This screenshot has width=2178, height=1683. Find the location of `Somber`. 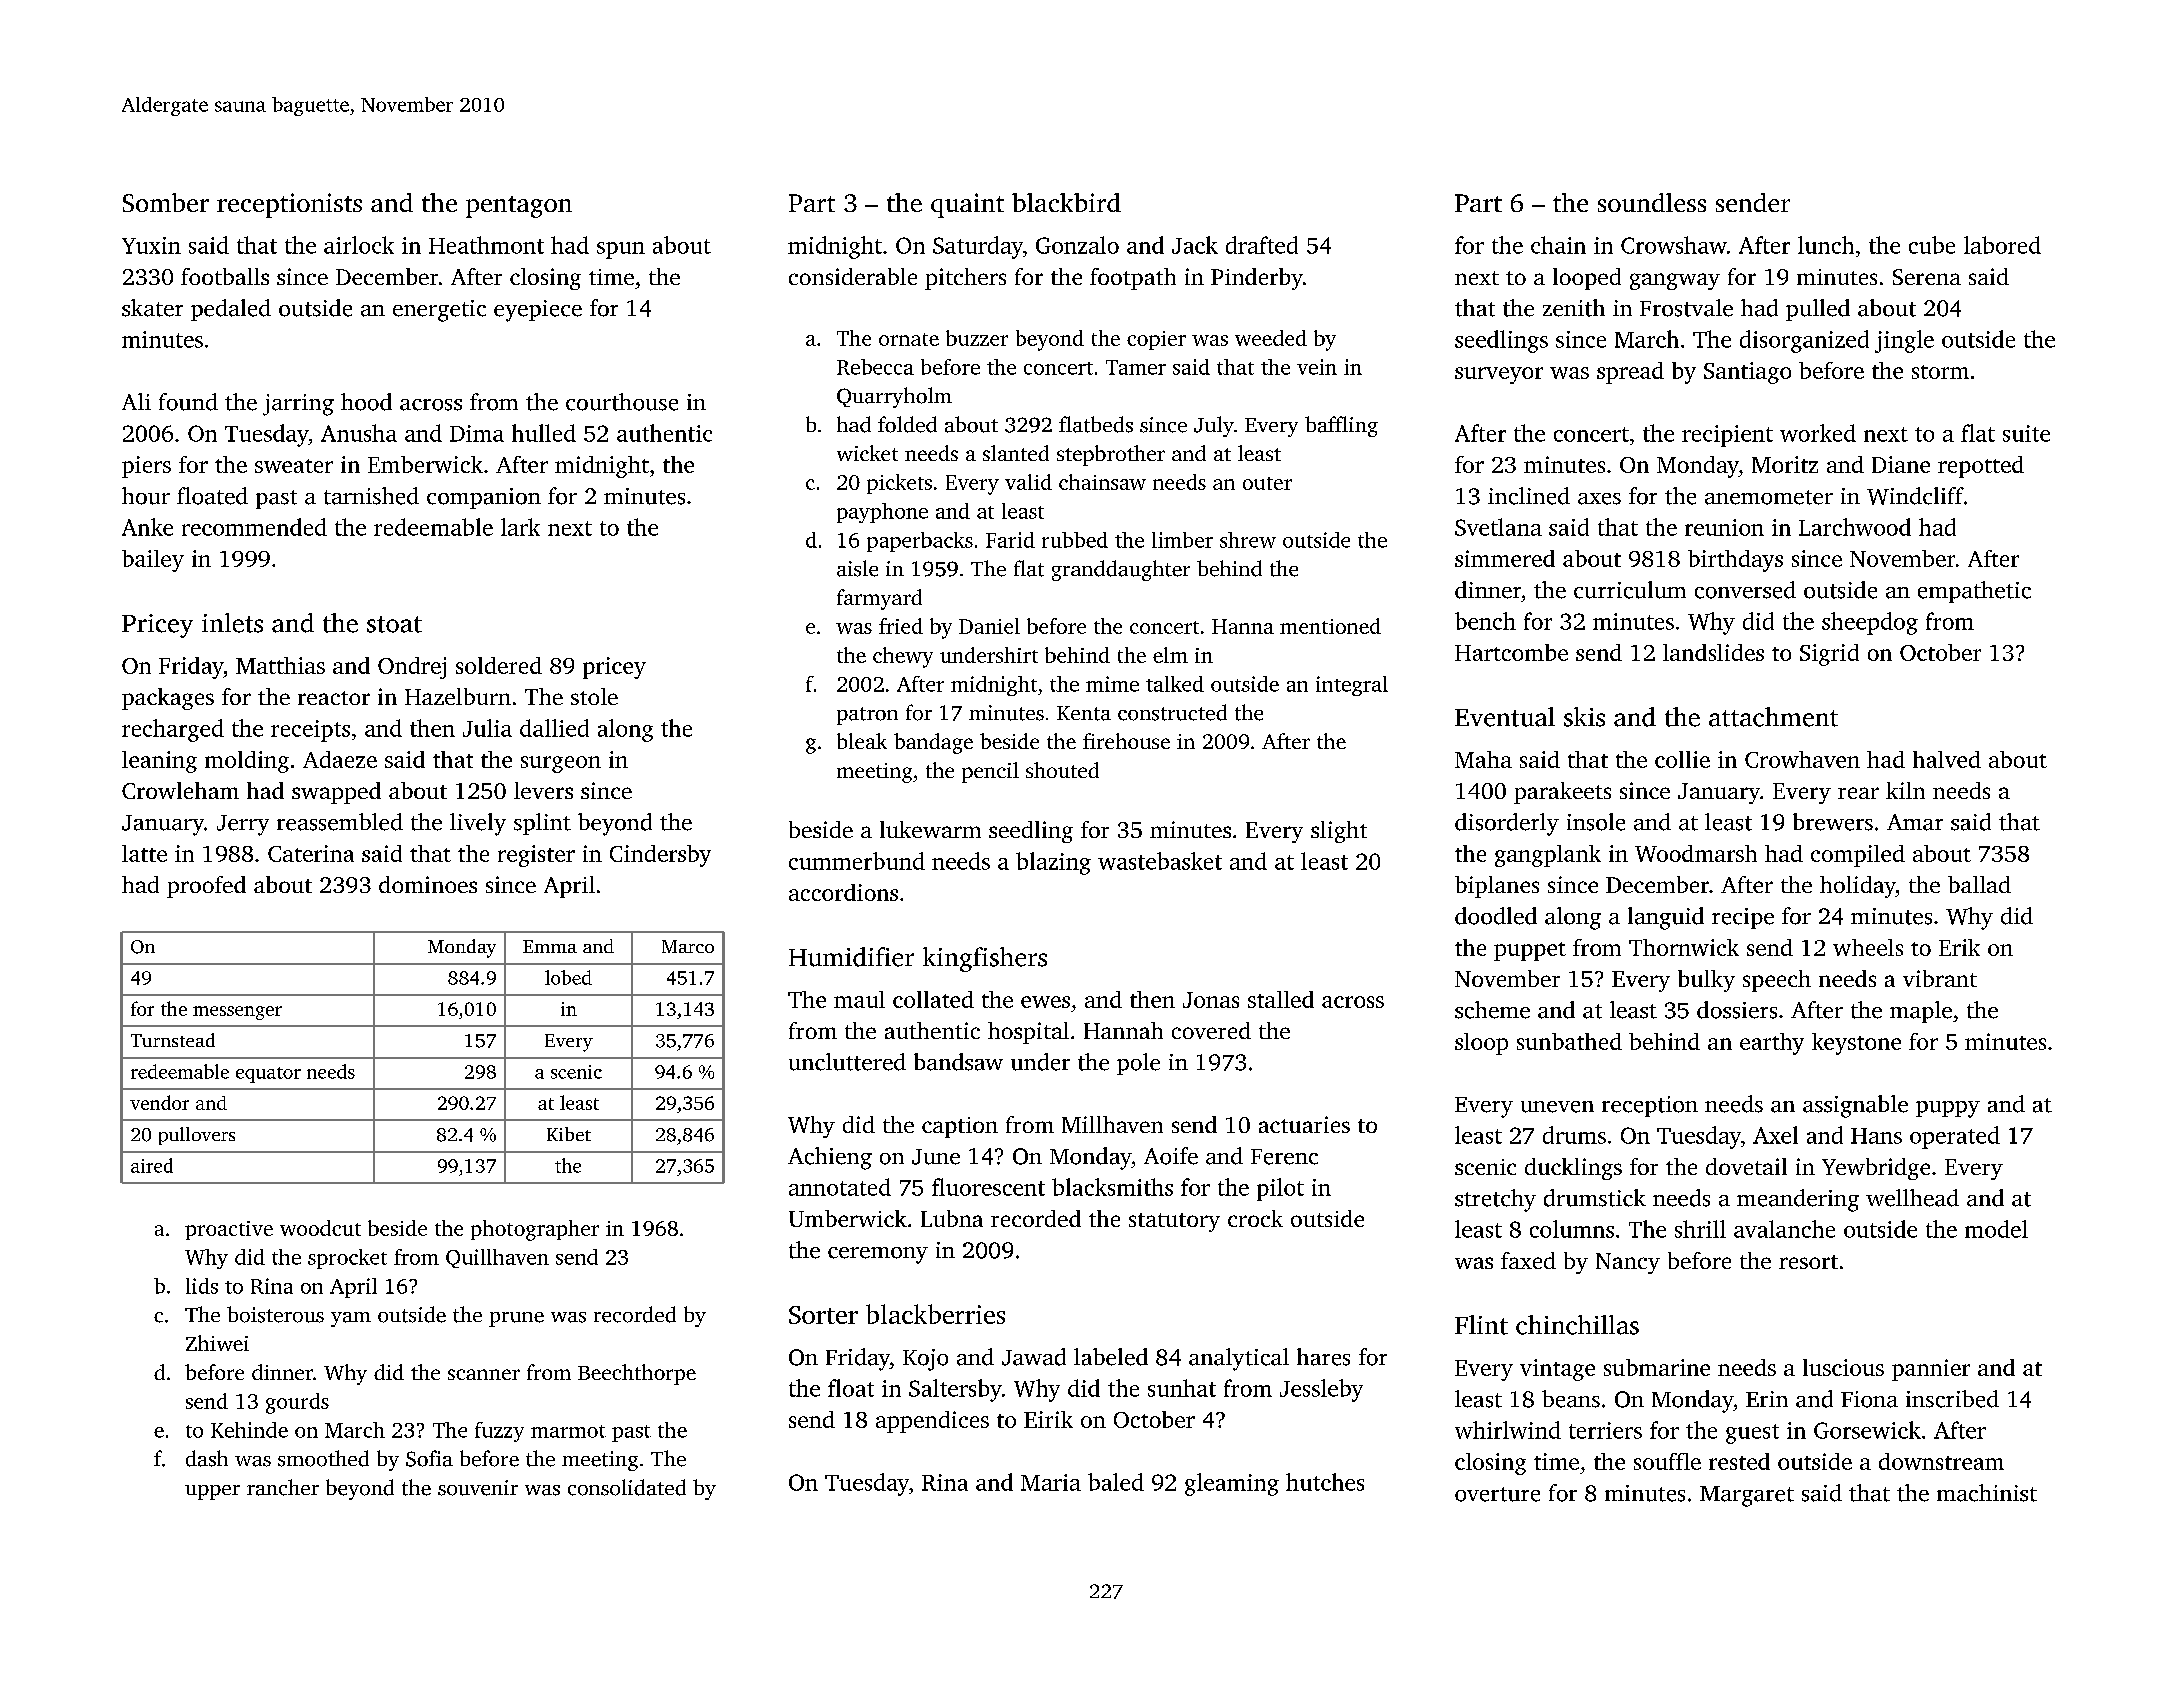

Somber is located at coordinates (166, 202).
